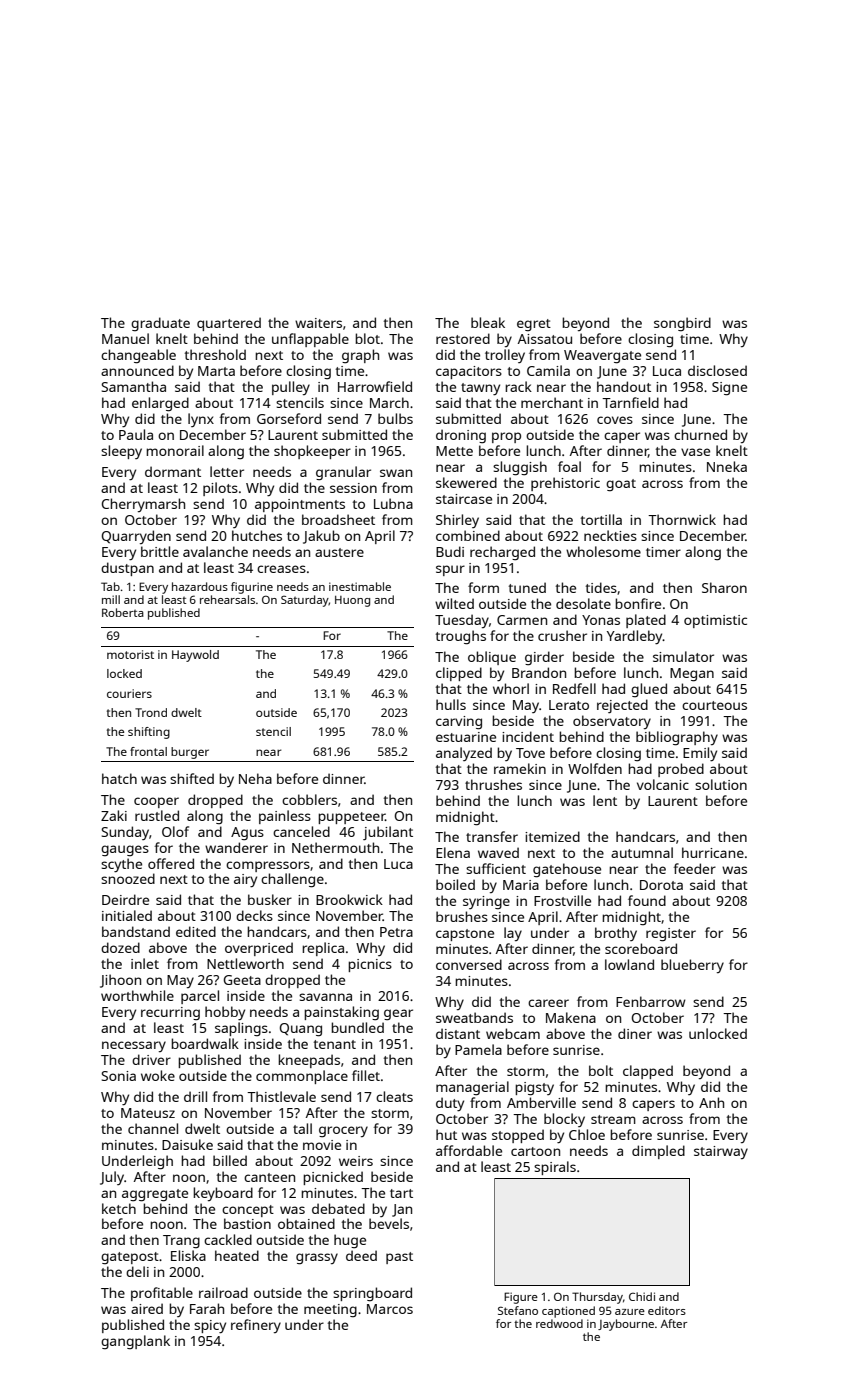 This page has width=849, height=1400. Describe the element at coordinates (682, 324) in the page. I see `songbird` at that location.
